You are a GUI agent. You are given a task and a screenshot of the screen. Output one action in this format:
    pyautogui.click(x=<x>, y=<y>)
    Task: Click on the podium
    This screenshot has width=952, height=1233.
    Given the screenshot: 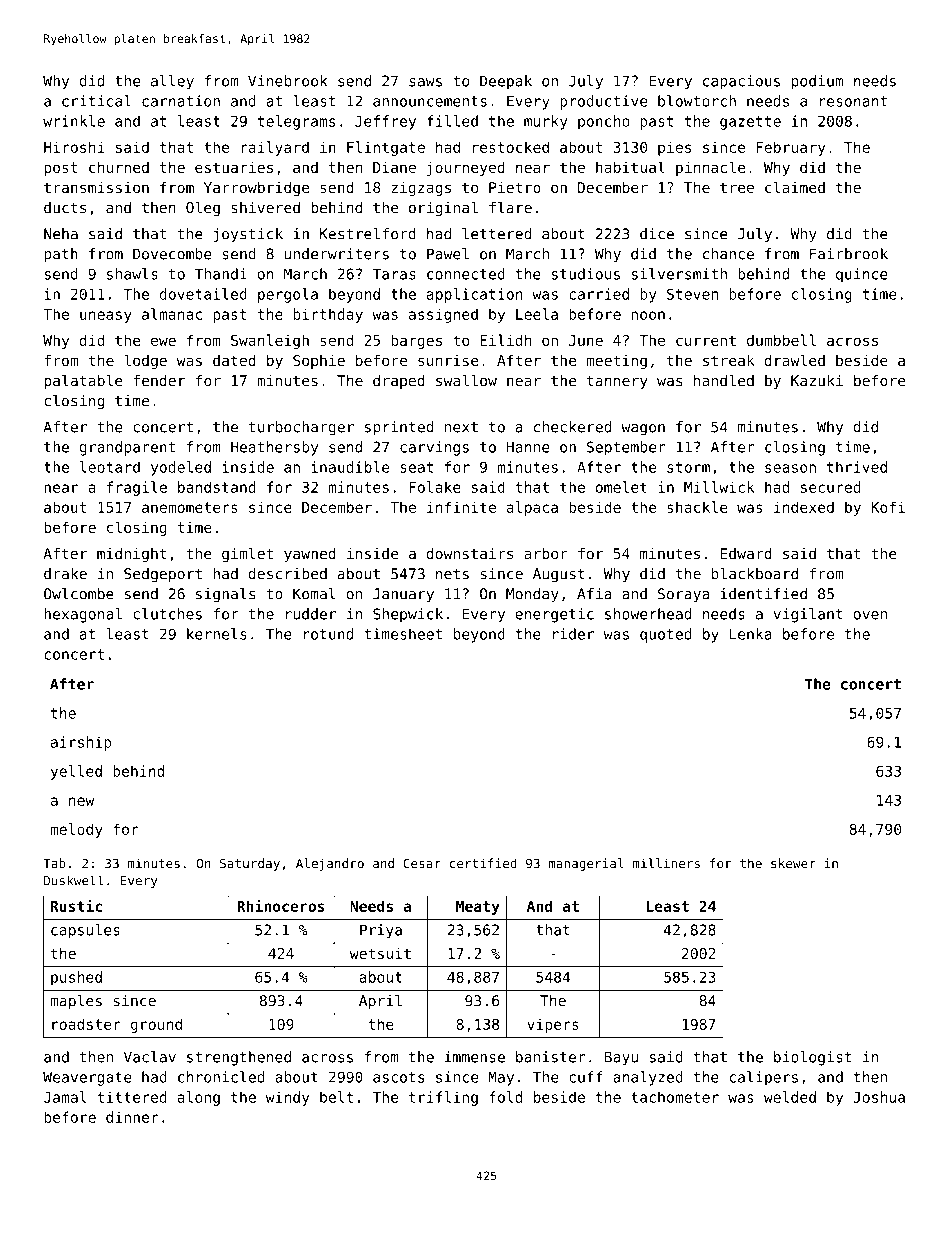 What is the action you would take?
    pyautogui.click(x=817, y=82)
